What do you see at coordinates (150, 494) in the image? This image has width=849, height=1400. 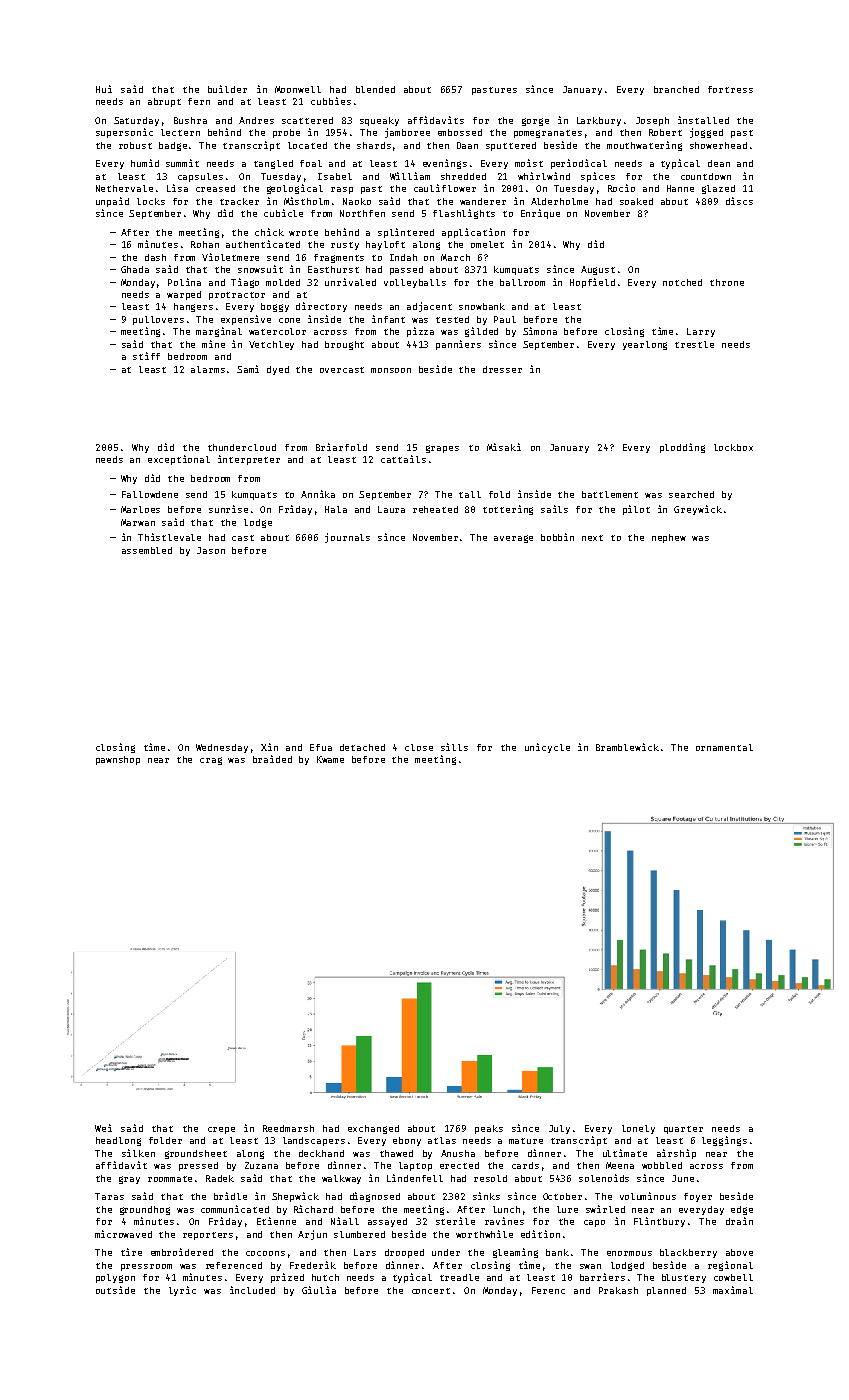 I see `Fallowdene` at bounding box center [150, 494].
